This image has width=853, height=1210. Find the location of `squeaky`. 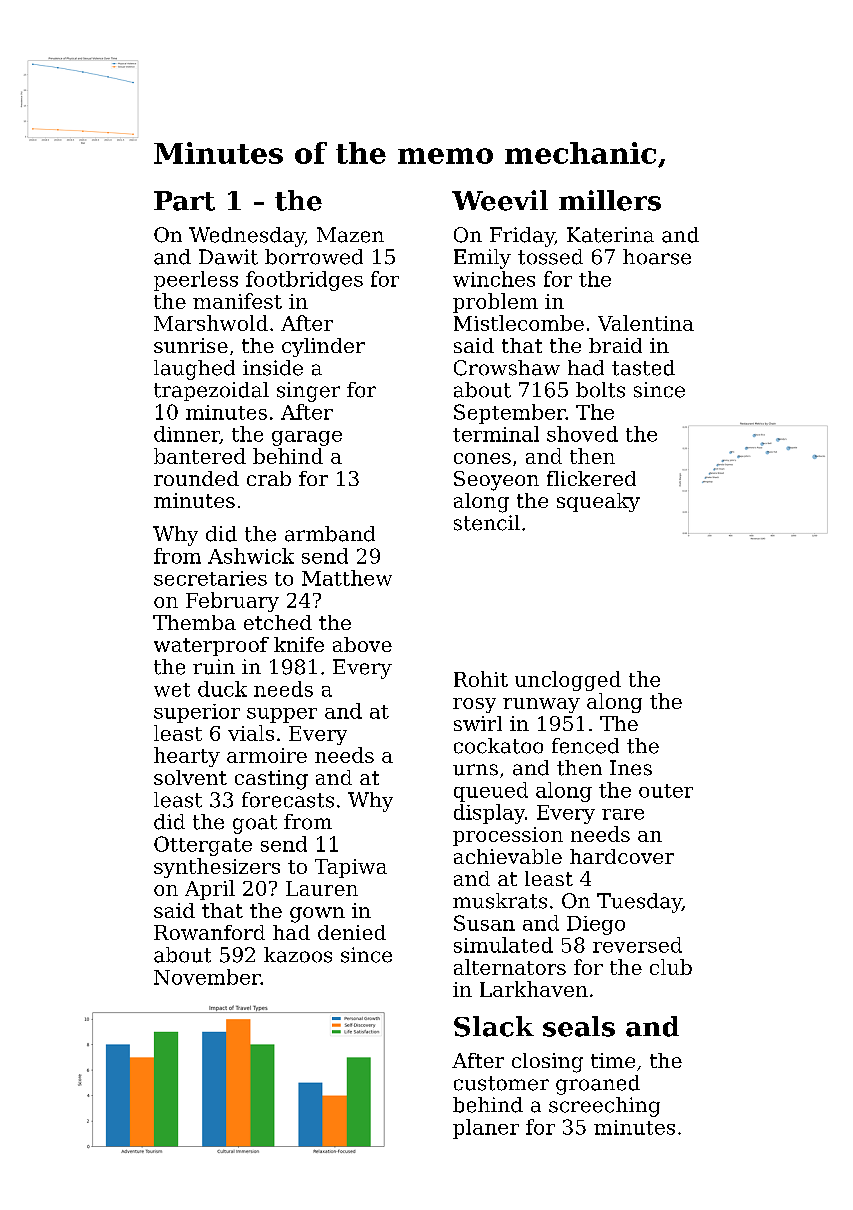

squeaky is located at coordinates (598, 502).
